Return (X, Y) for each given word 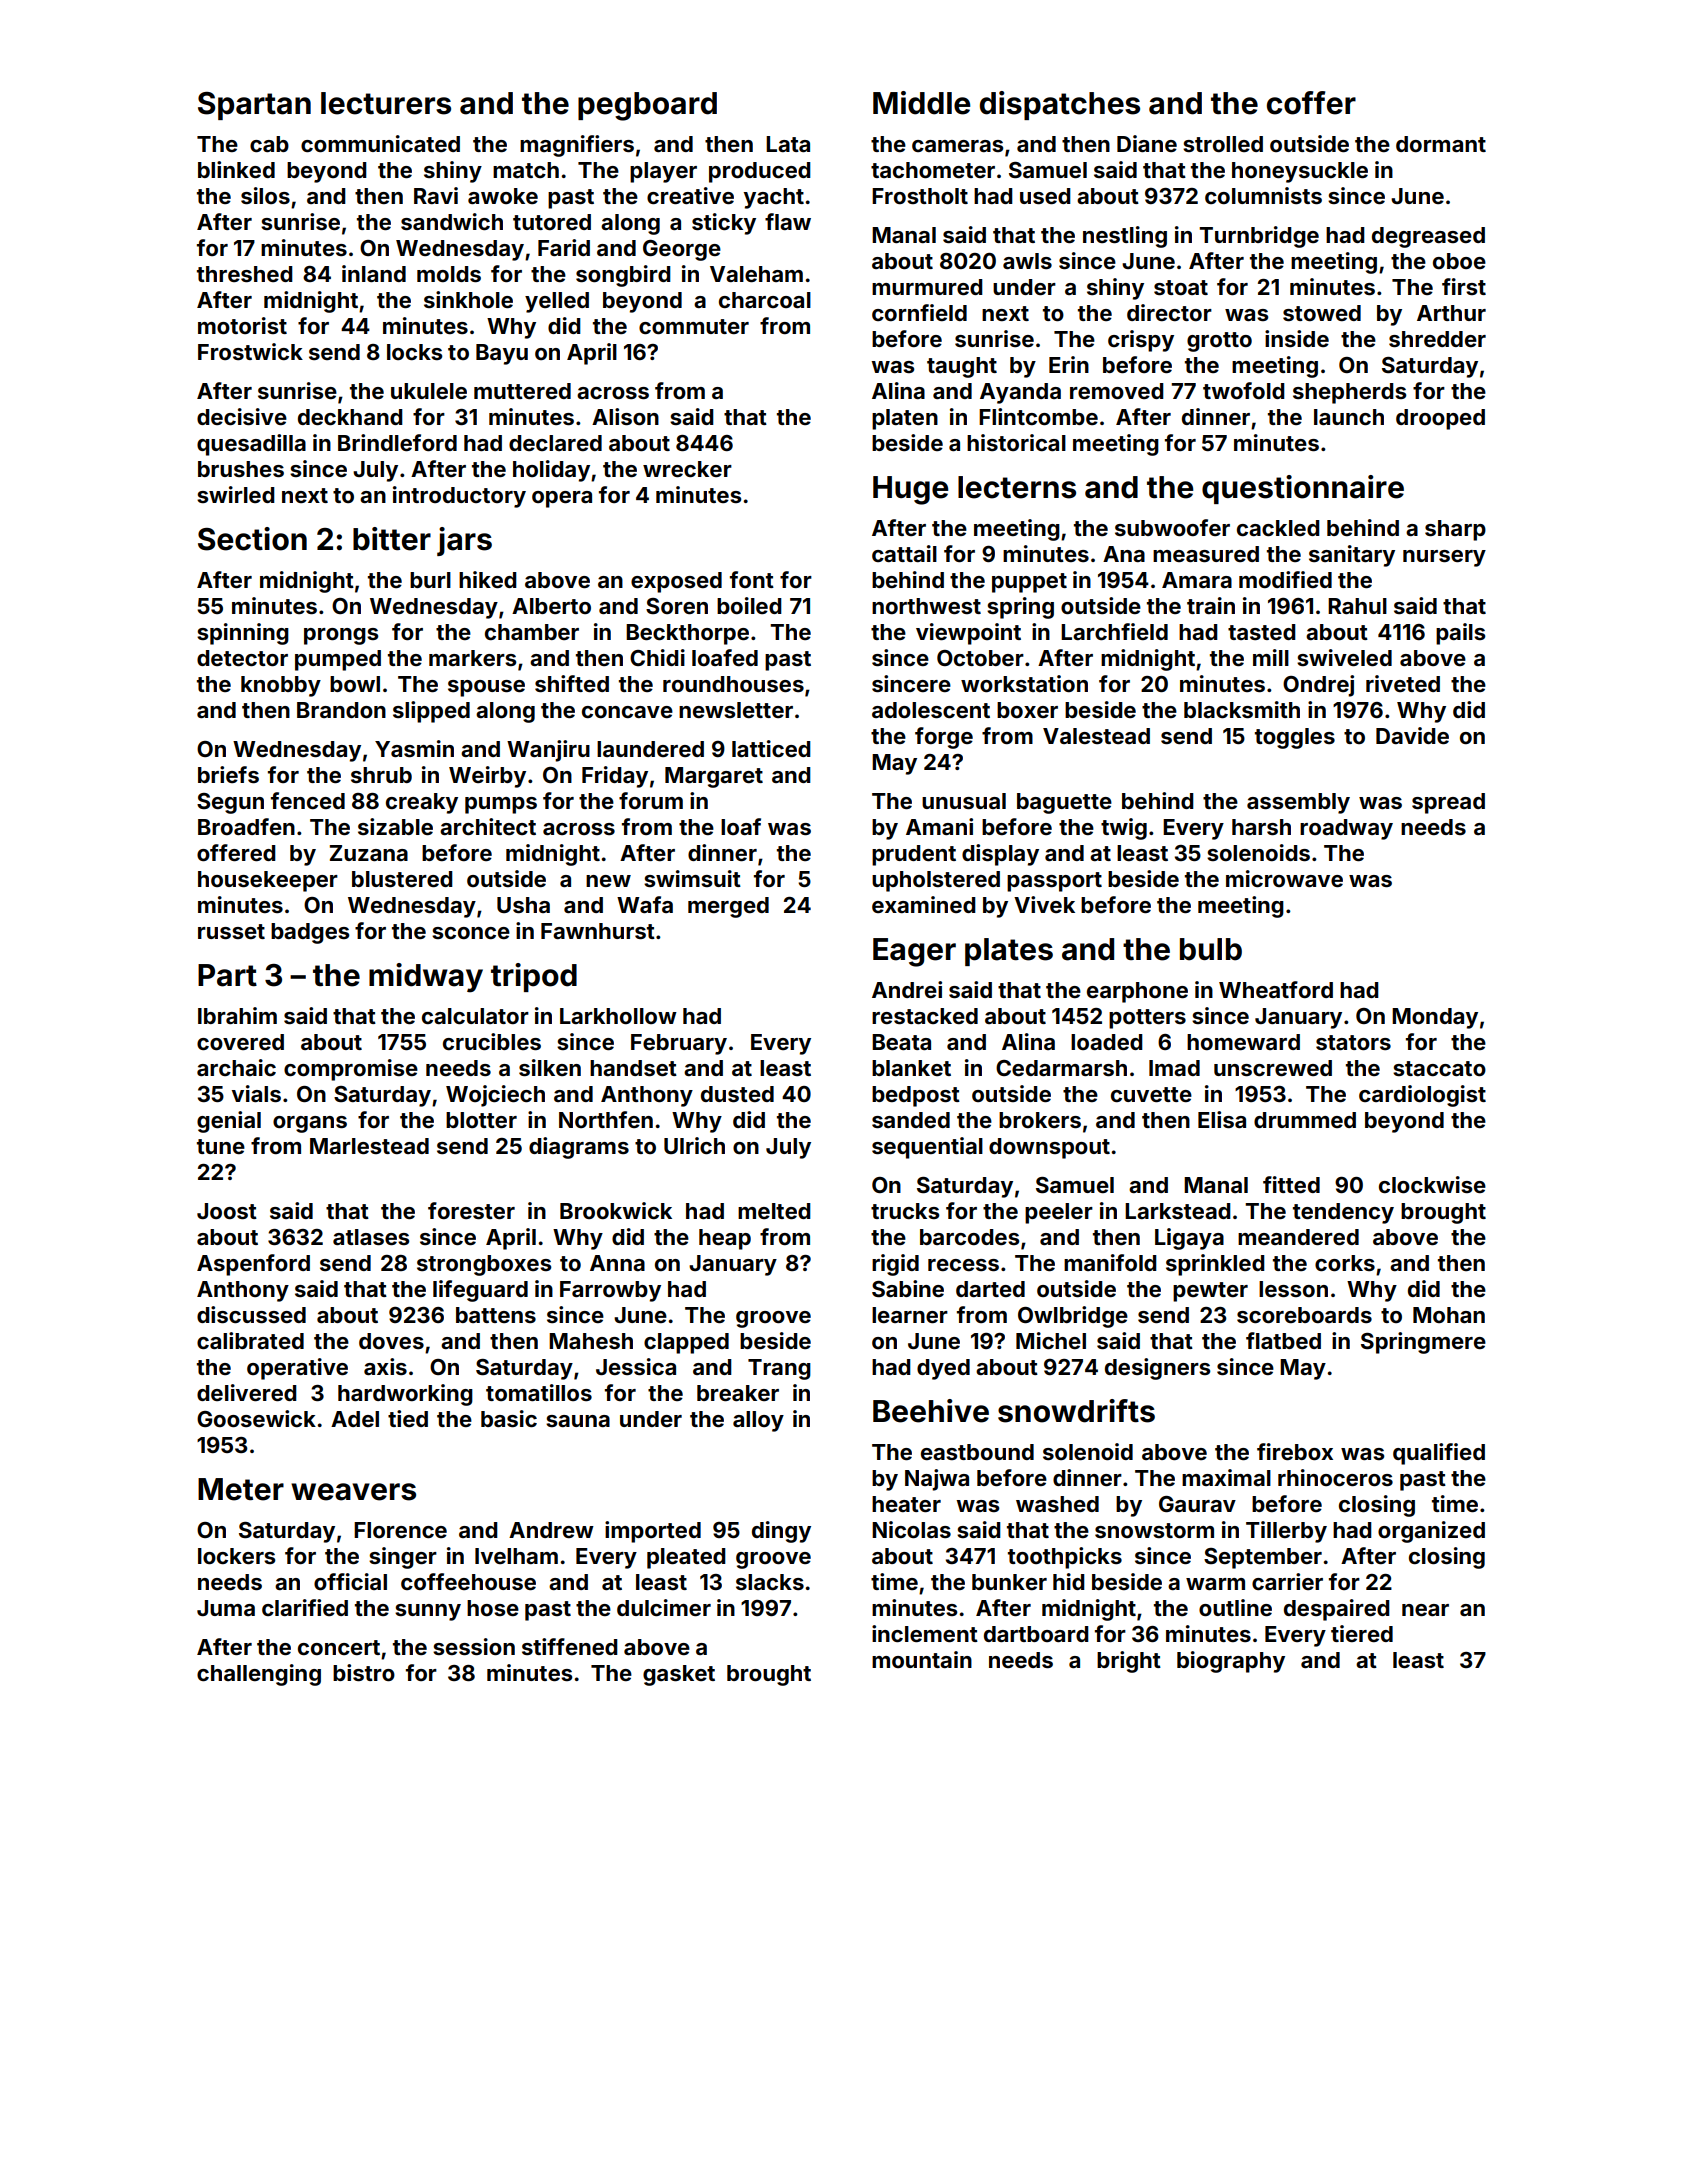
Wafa (645, 904)
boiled (749, 605)
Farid (564, 247)
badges (310, 933)
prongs (341, 636)
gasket (679, 1675)
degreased (1428, 237)
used (1045, 196)
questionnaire (1303, 489)
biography (1231, 1662)
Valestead (1096, 736)
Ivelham (516, 1556)
